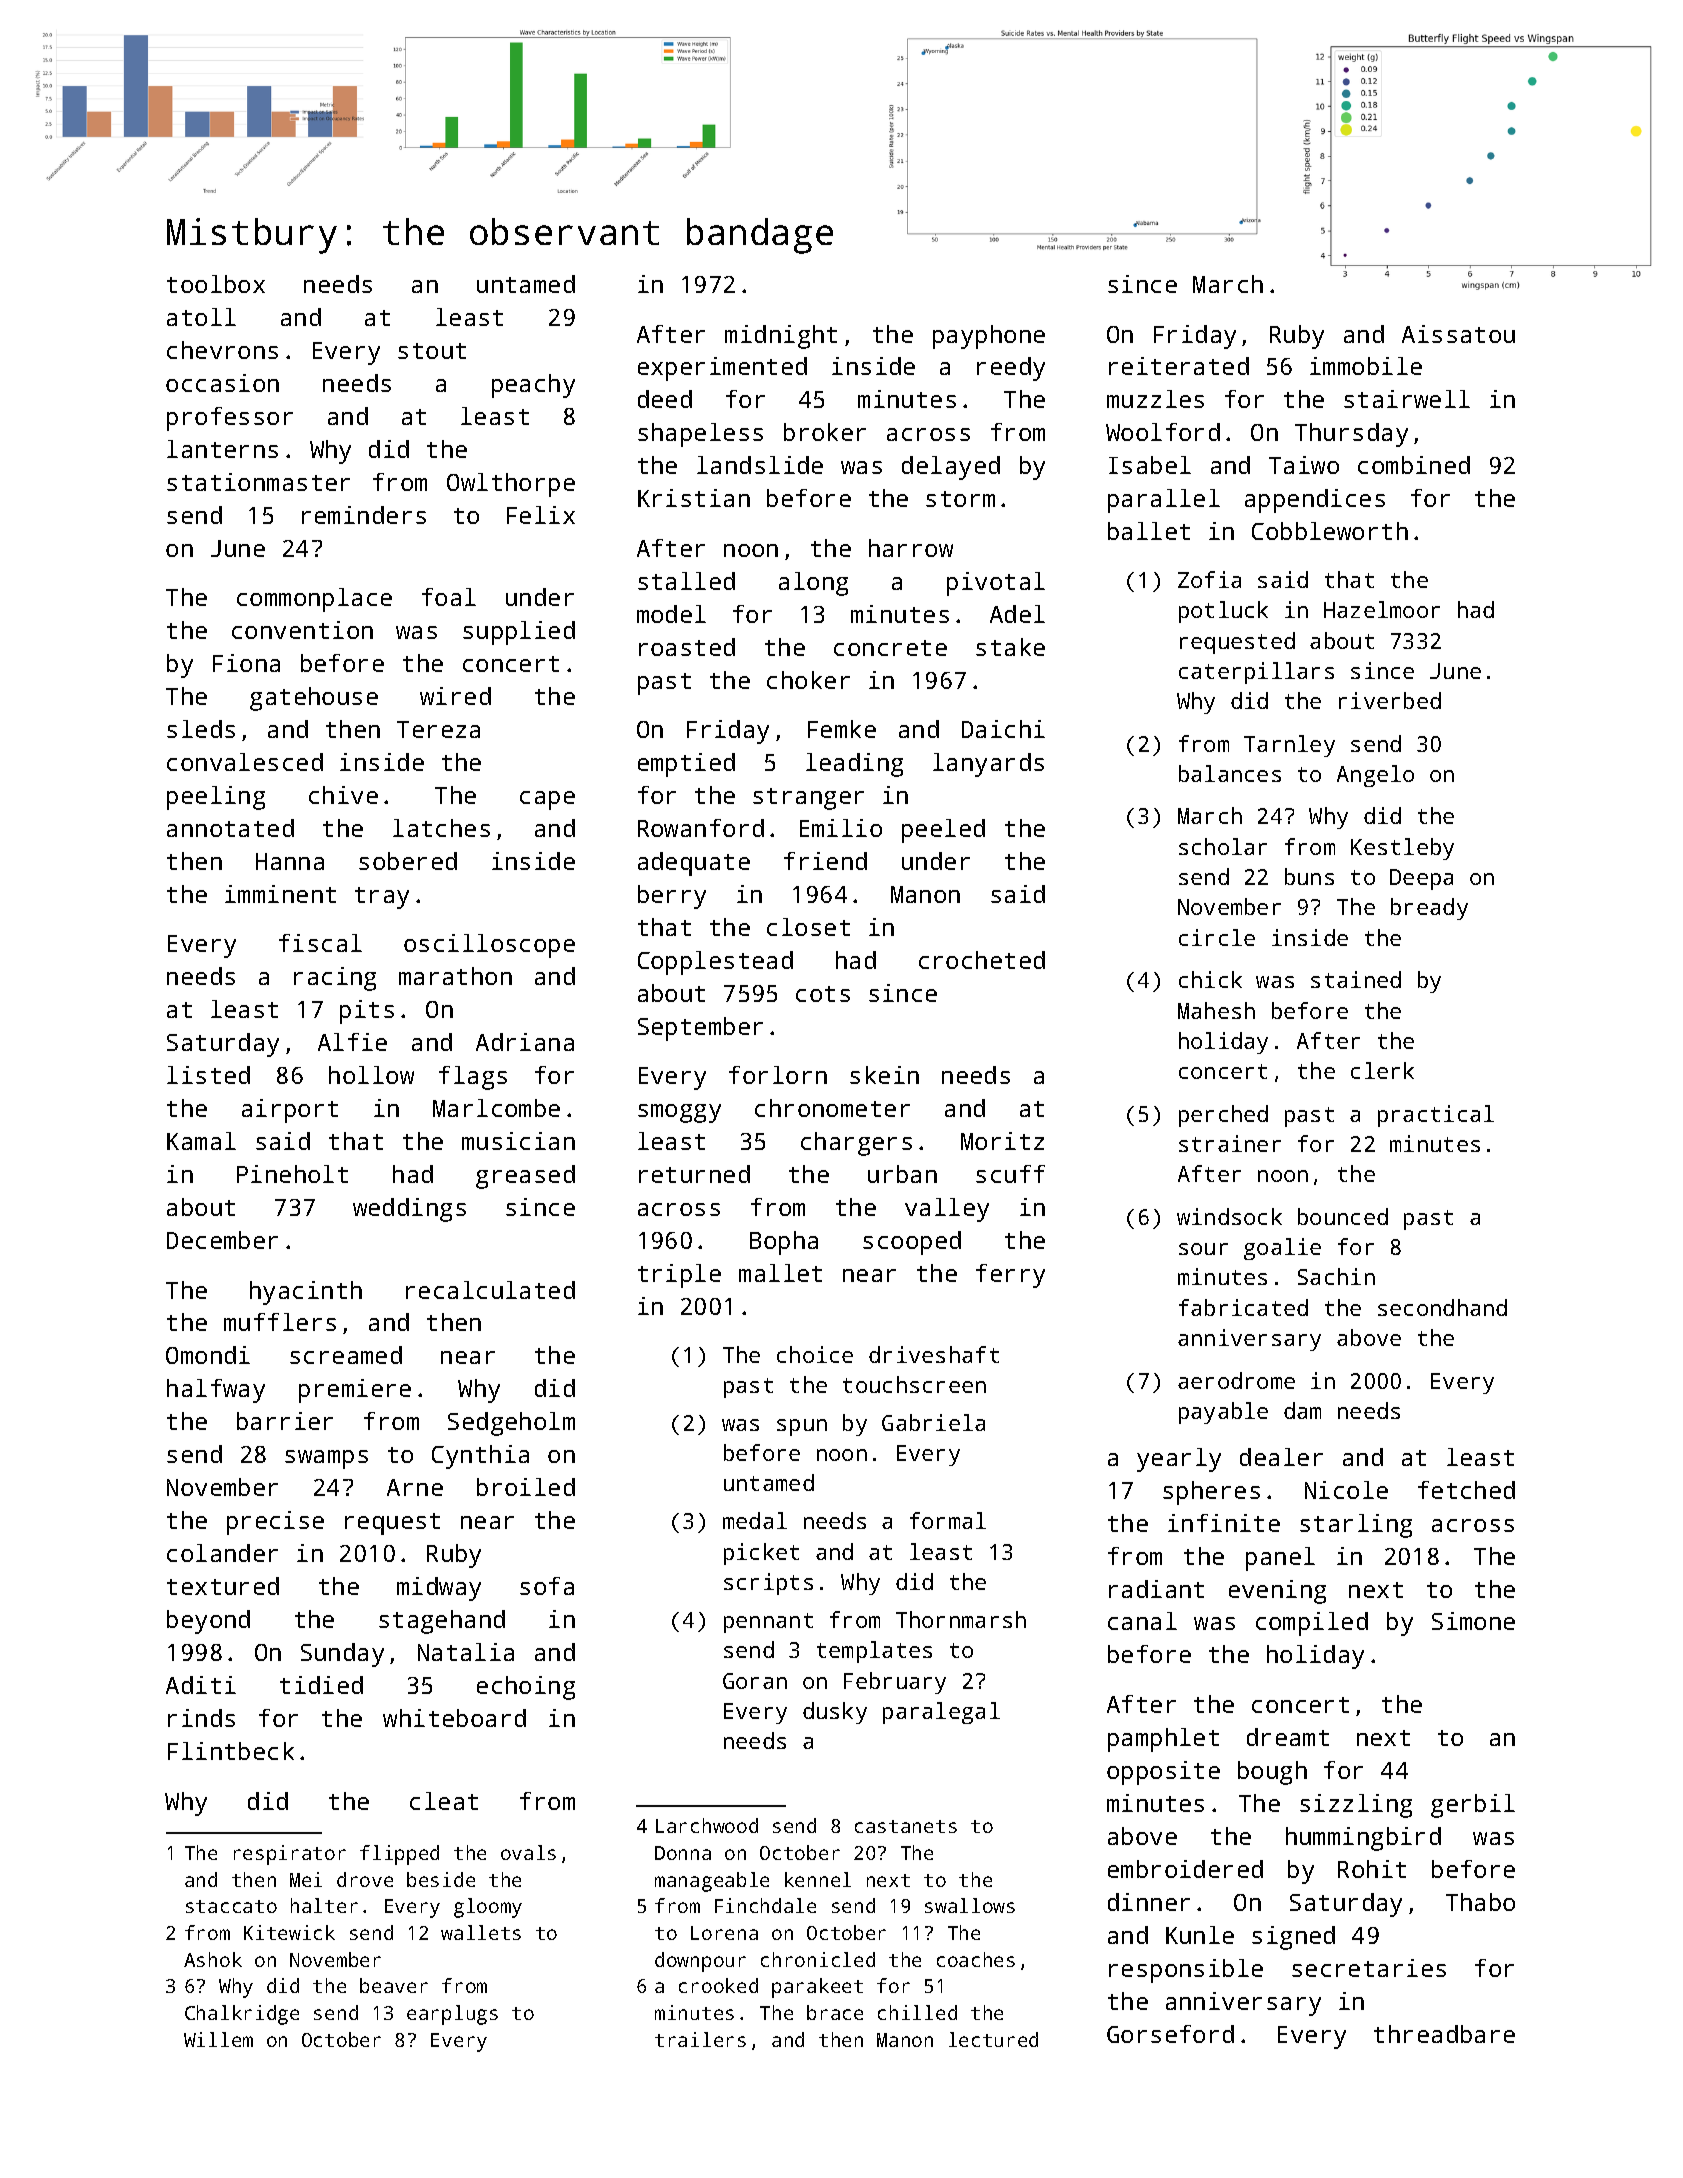 This screenshot has width=1683, height=2178. What do you see at coordinates (781, 337) in the screenshot?
I see `midnight` at bounding box center [781, 337].
